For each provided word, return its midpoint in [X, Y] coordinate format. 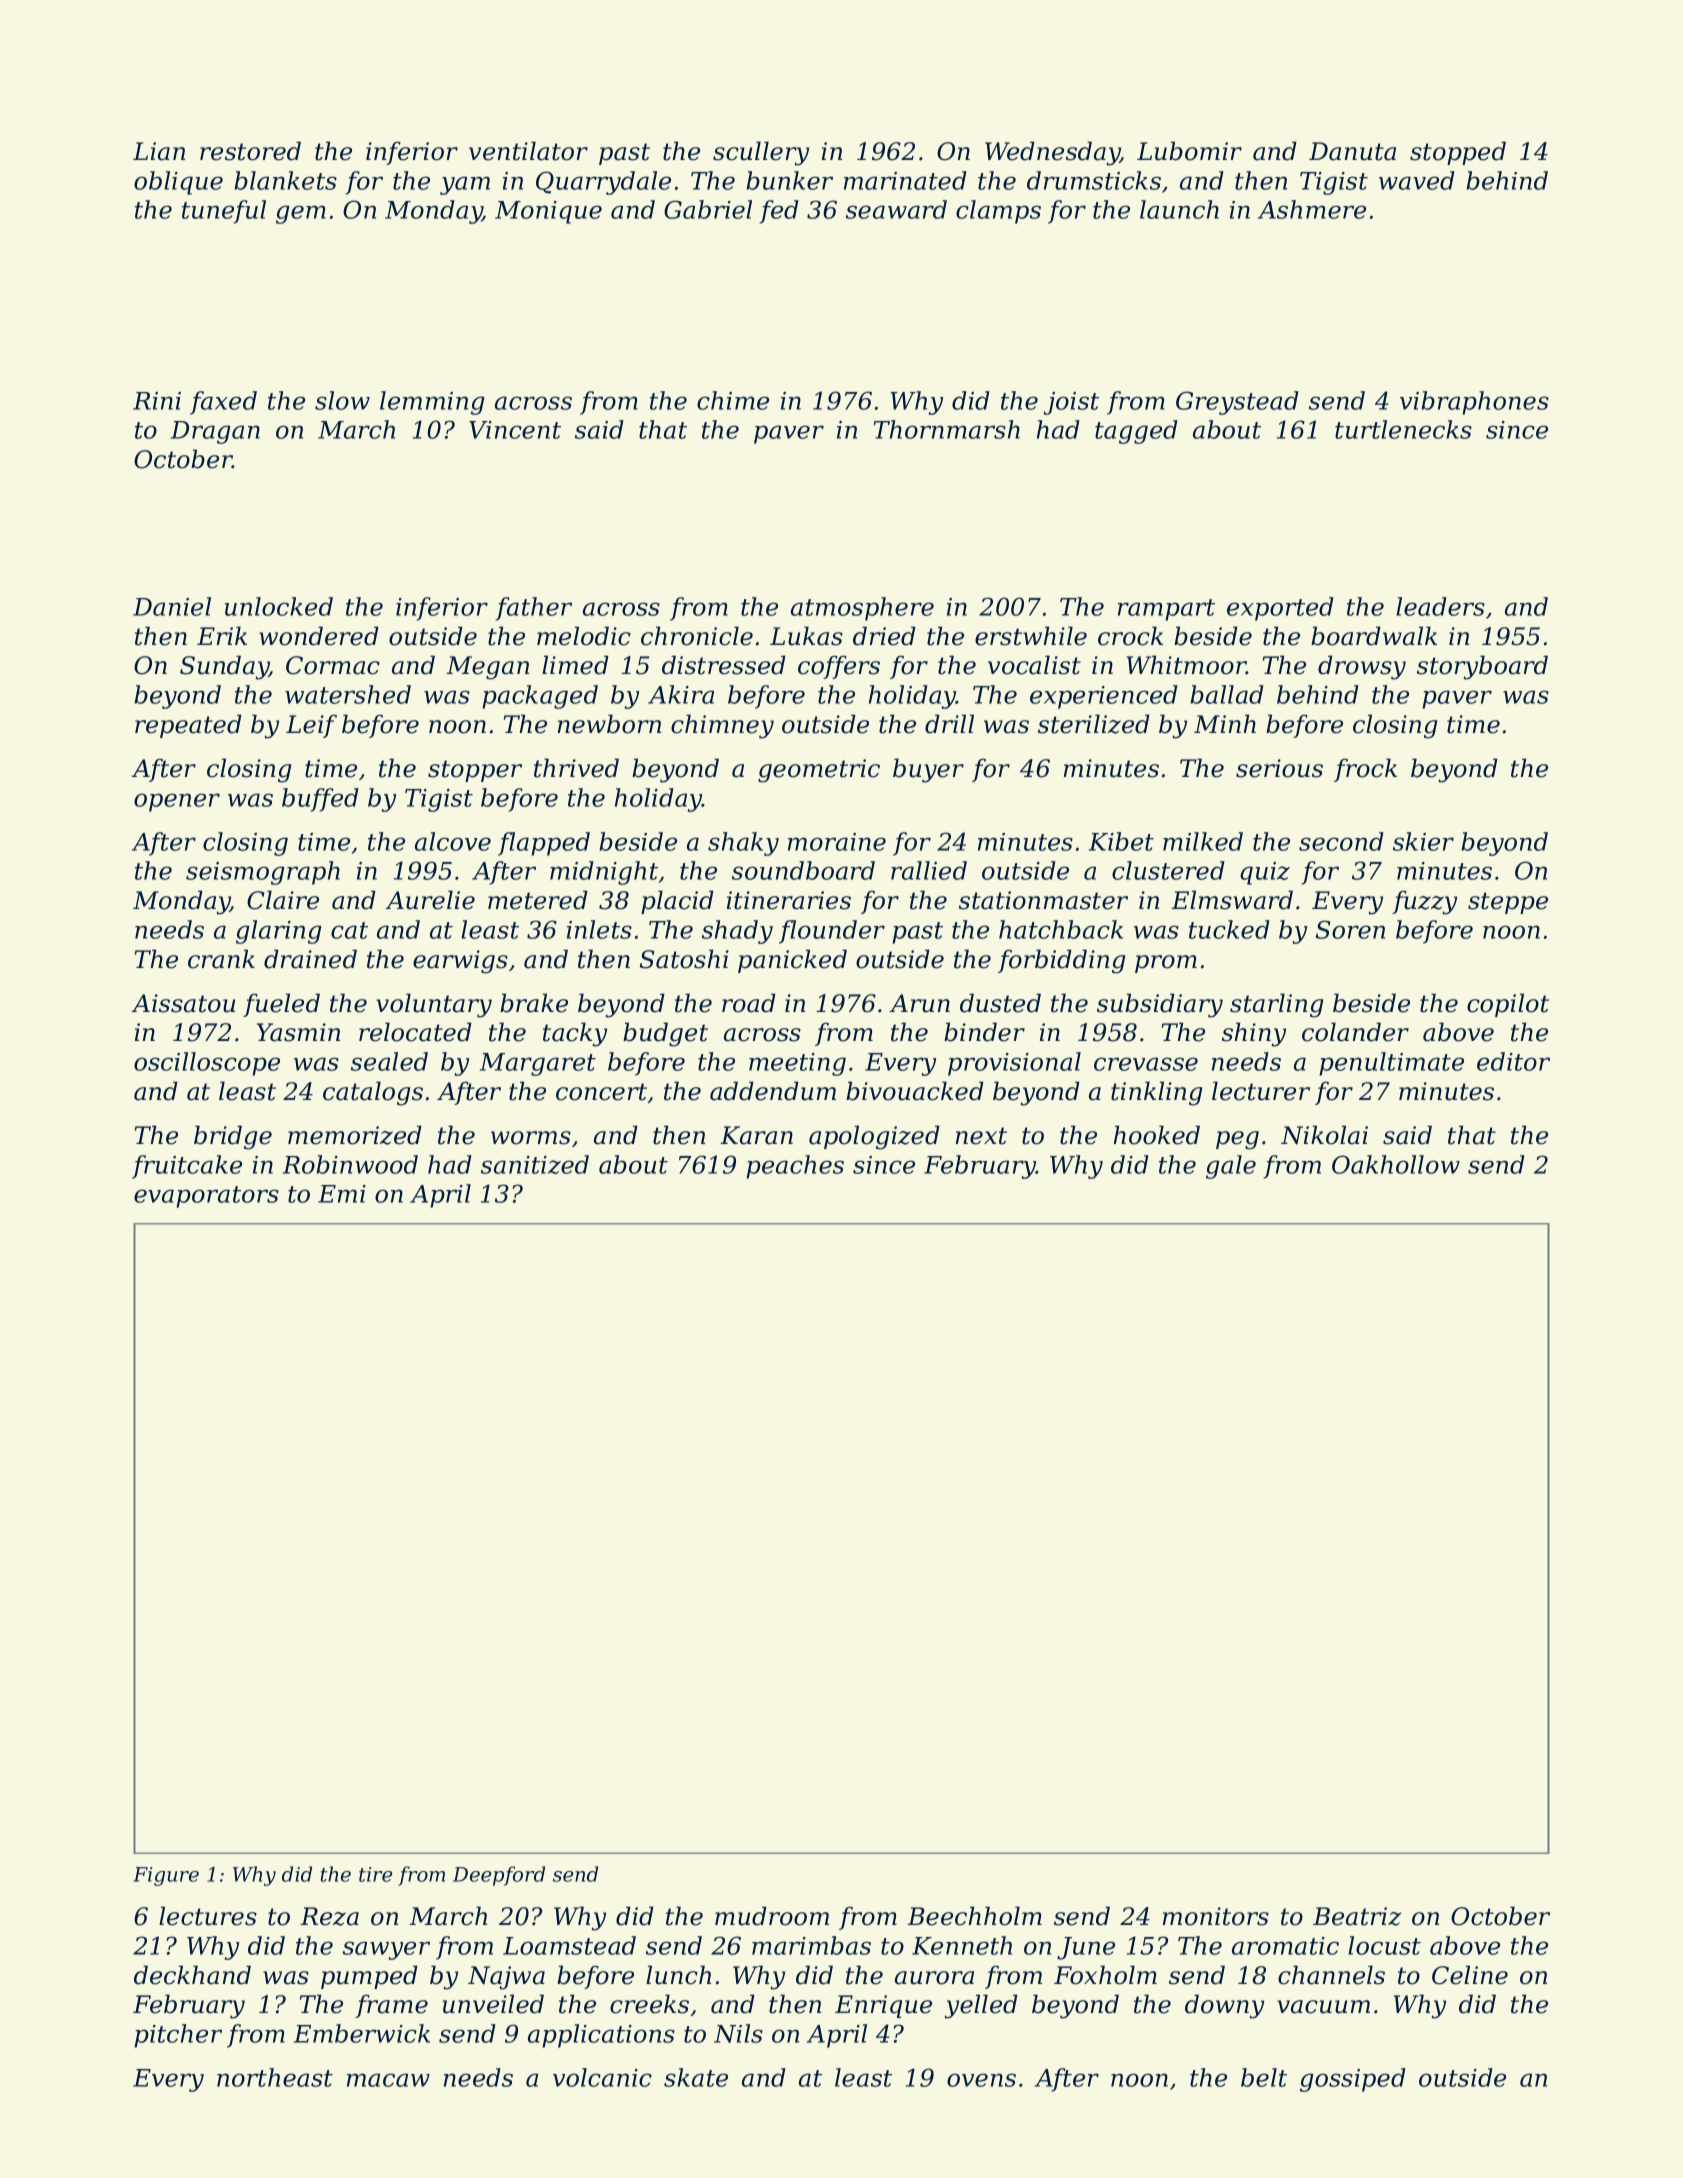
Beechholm [974, 1916]
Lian [159, 151]
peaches [795, 1167]
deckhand [192, 1975]
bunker [789, 180]
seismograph [263, 873]
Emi [342, 1194]
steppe [1508, 903]
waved [1417, 180]
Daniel [172, 606]
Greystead [1237, 403]
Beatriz [1357, 1916]
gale [1231, 1167]
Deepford [499, 1876]
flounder [832, 932]
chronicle [697, 636]
